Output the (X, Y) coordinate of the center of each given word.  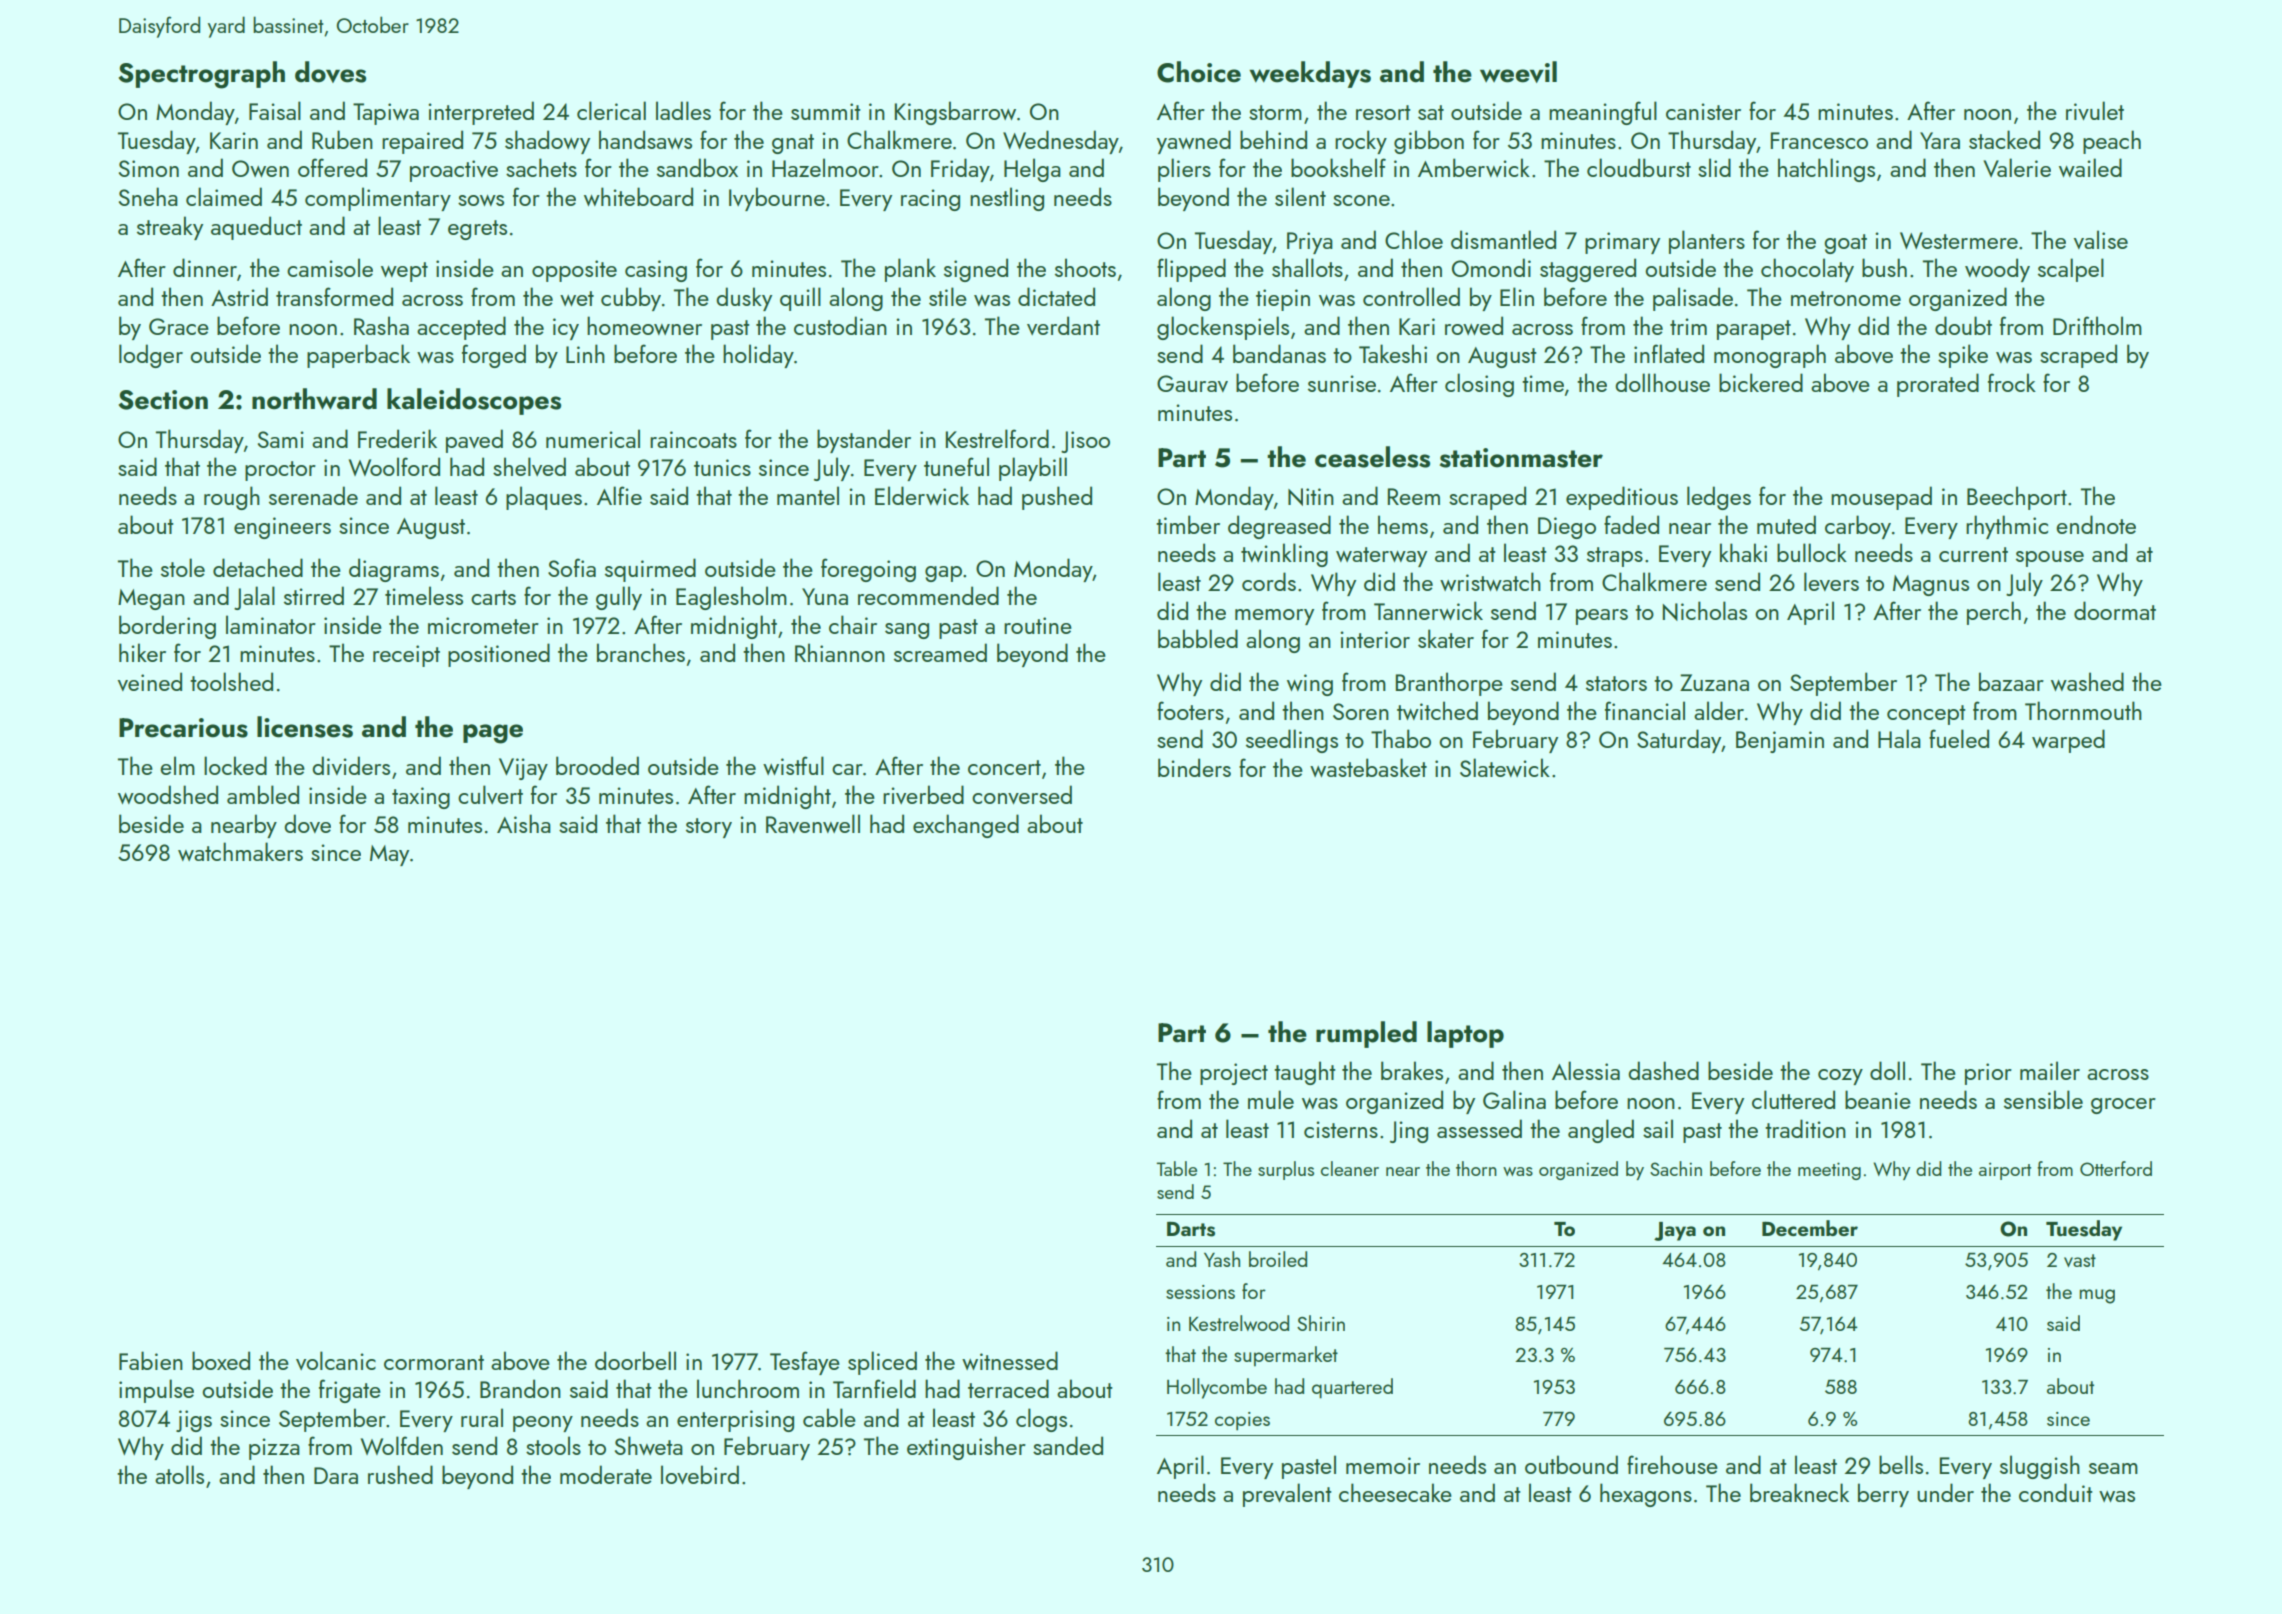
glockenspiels (1223, 328)
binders (1194, 767)
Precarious (183, 728)
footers (1190, 710)
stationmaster (1521, 458)
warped (2068, 741)
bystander (864, 441)
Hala (1899, 738)
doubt (1963, 325)
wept (404, 272)
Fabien (151, 1360)
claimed (224, 196)
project (1234, 1074)
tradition (1805, 1128)
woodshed (168, 794)
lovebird (700, 1474)
